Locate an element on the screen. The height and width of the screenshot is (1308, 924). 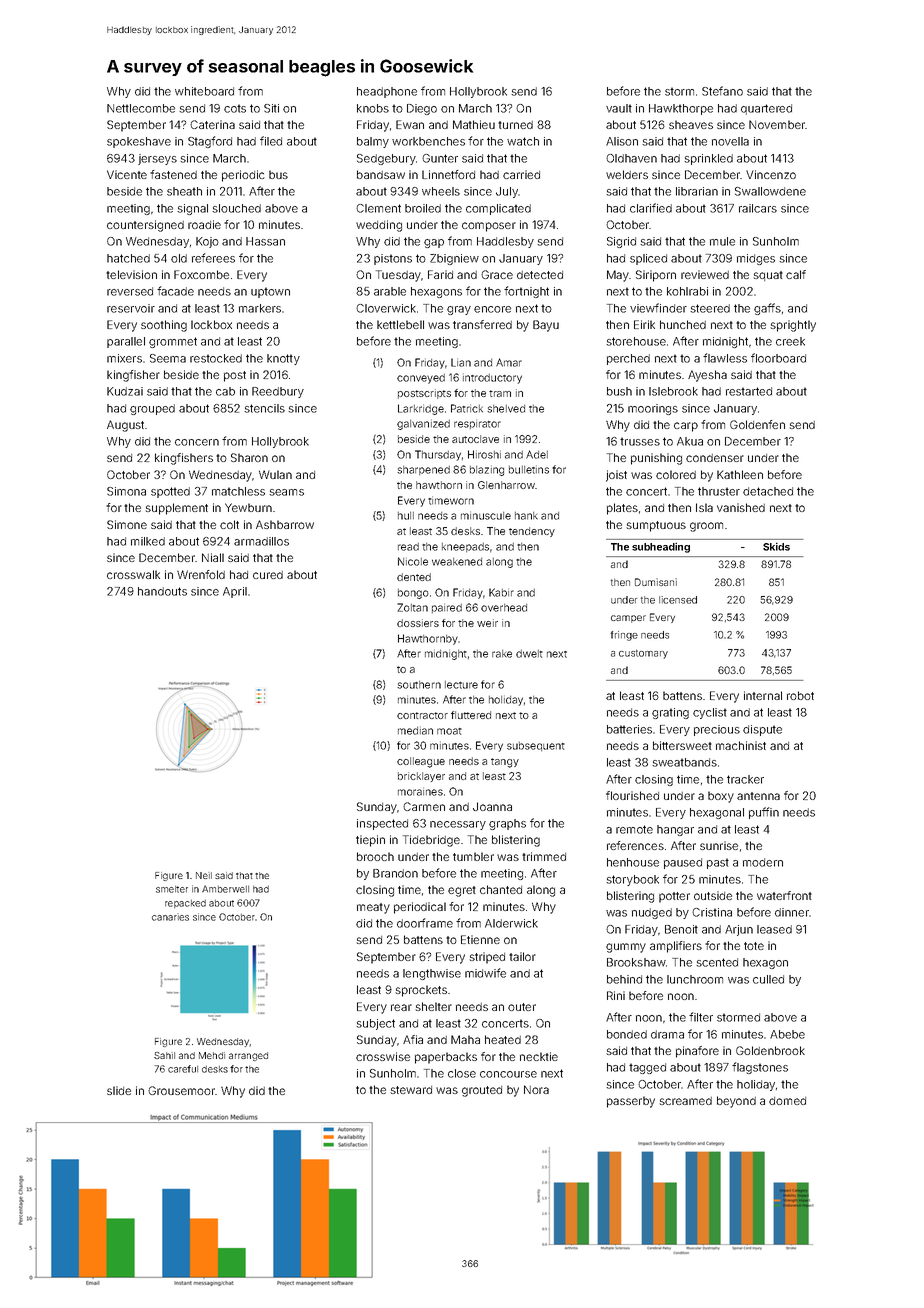
kettlebell is located at coordinates (400, 324).
